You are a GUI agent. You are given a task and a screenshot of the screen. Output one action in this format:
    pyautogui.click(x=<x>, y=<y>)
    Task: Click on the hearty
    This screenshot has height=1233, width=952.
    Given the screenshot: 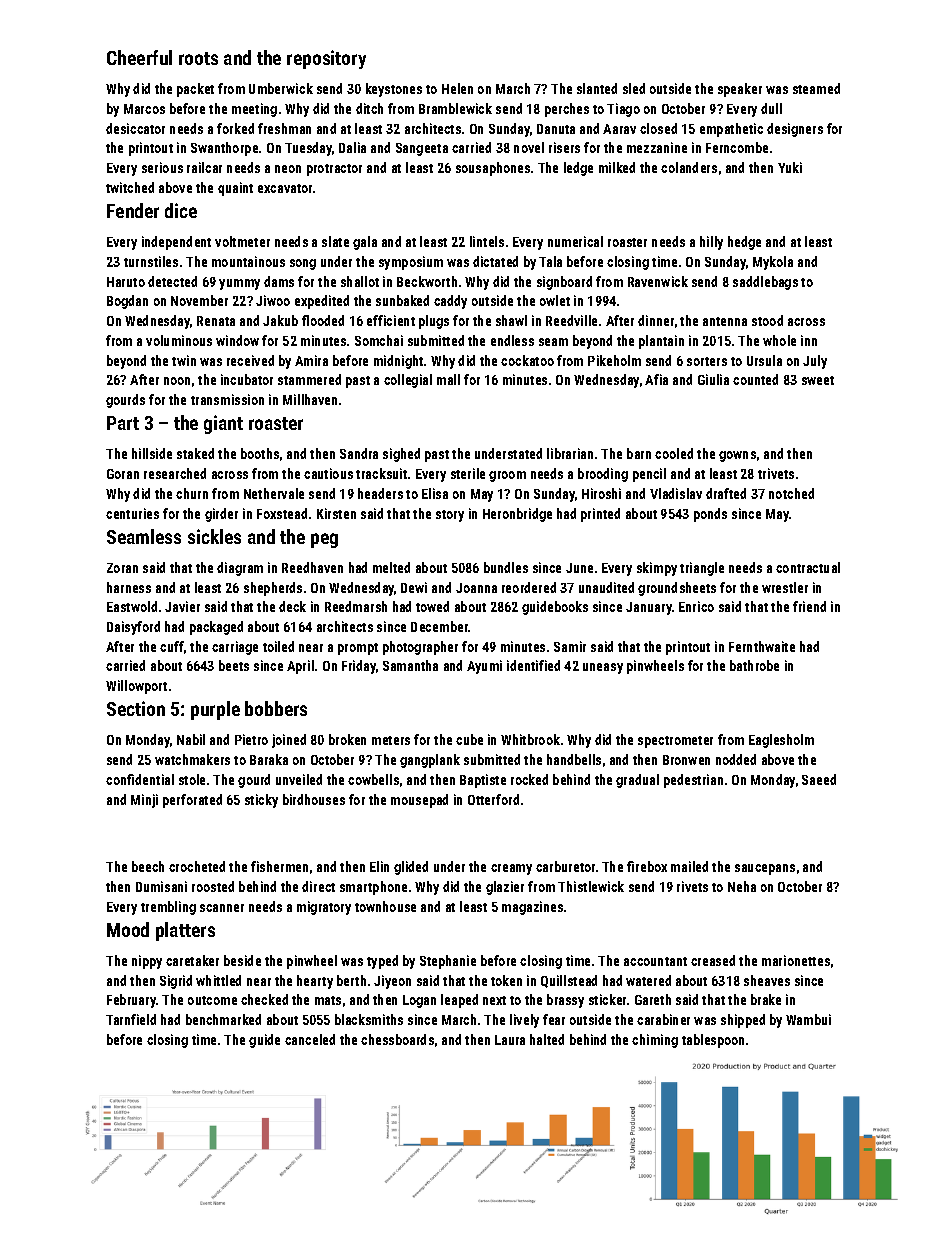 What is the action you would take?
    pyautogui.click(x=315, y=982)
